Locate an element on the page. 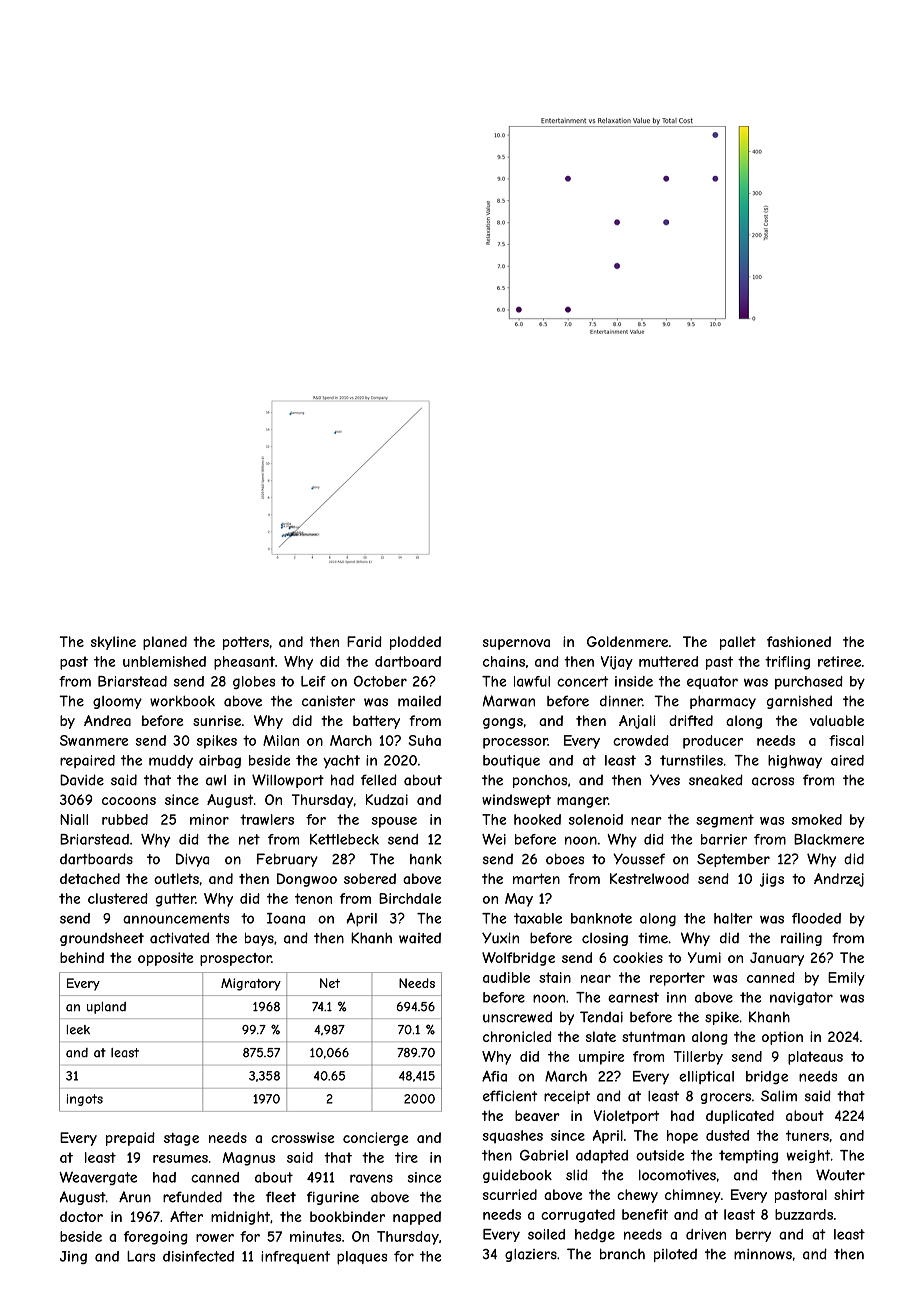 The height and width of the image is (1308, 924). foregoing is located at coordinates (156, 1238).
